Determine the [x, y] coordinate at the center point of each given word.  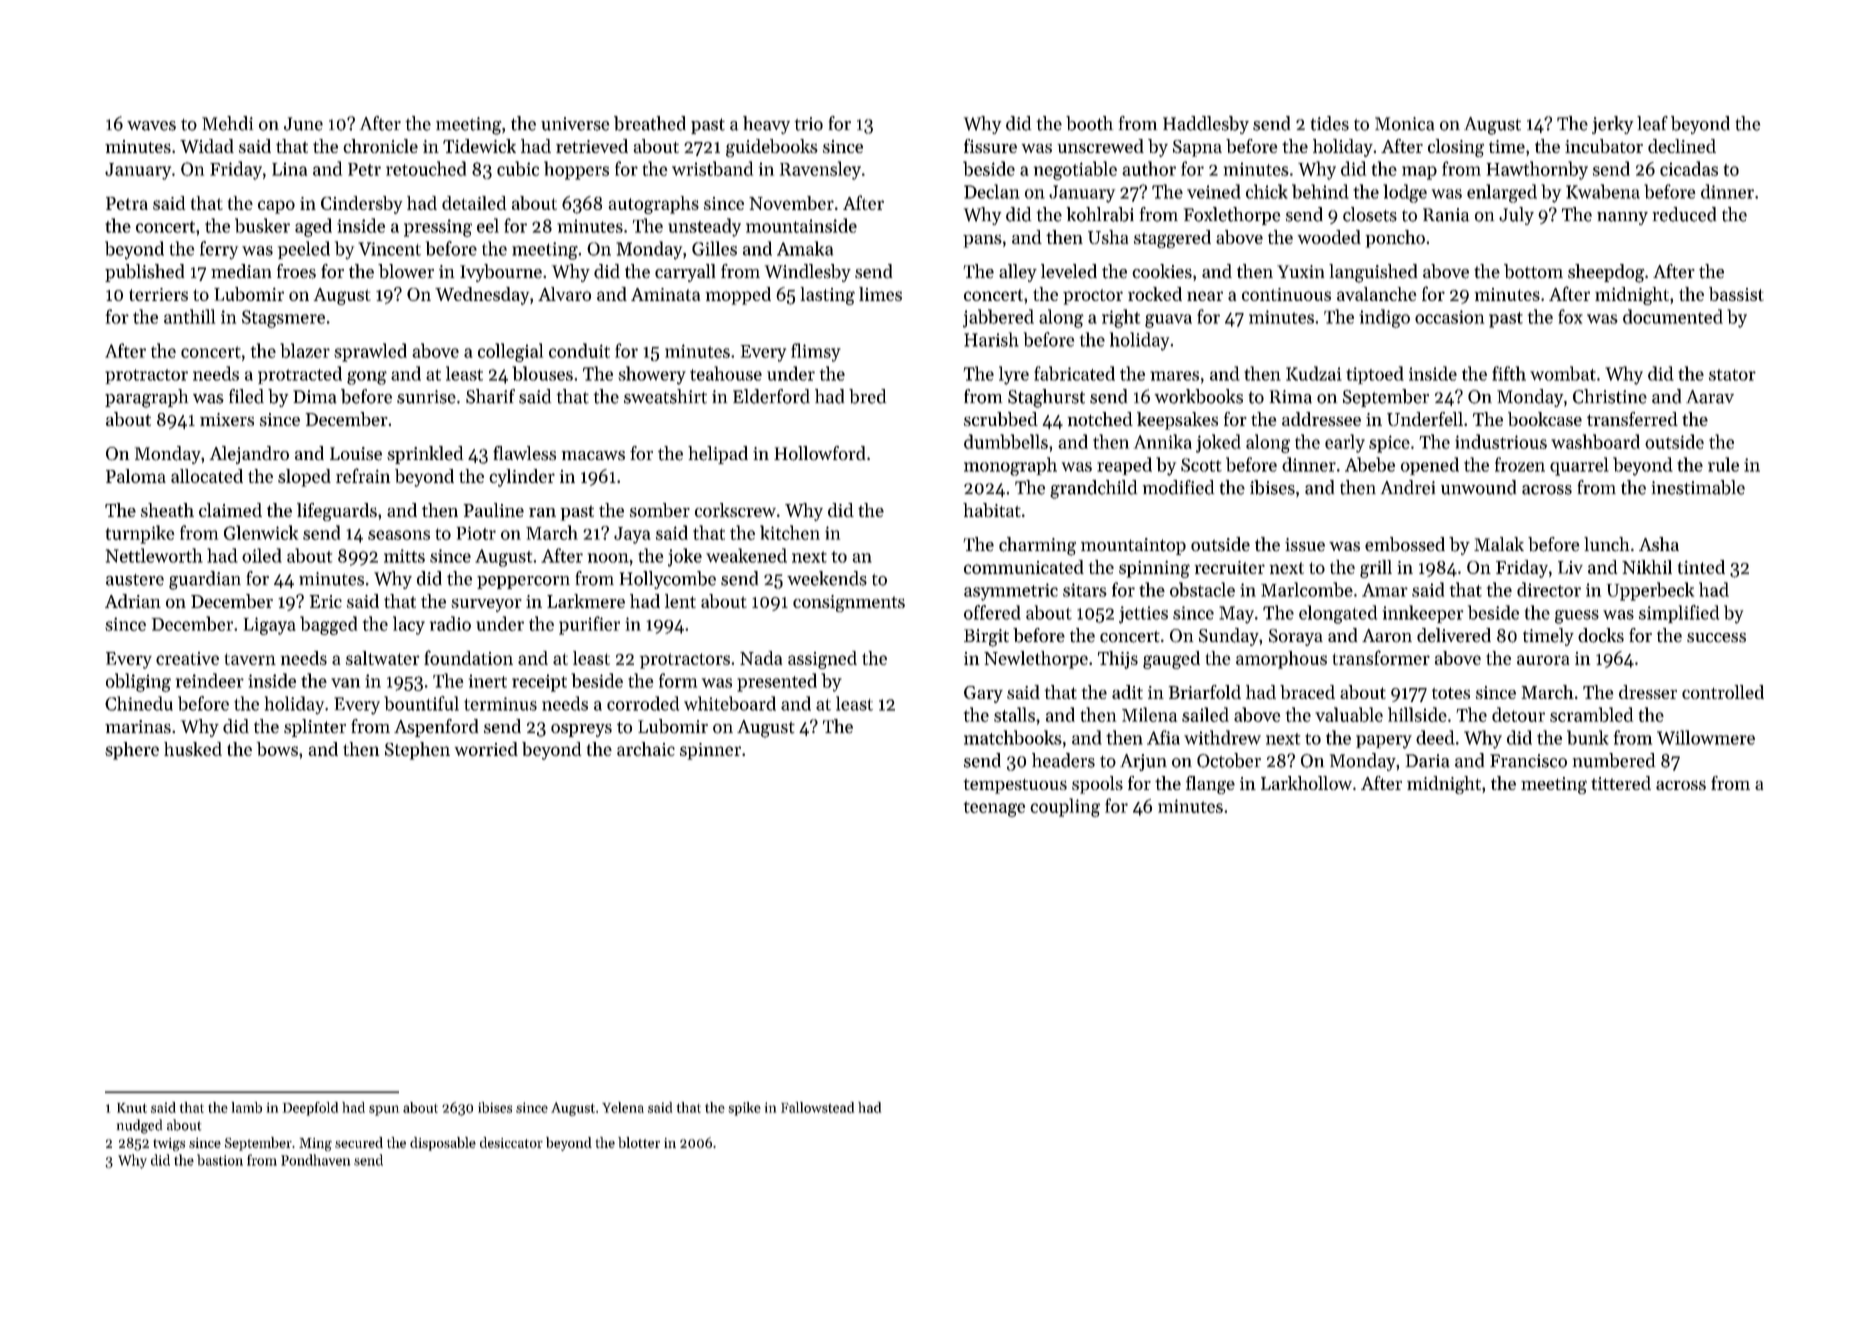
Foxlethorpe [1232, 216]
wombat [1563, 373]
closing [1456, 148]
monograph [1010, 466]
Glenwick [261, 532]
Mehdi [227, 123]
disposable [443, 1144]
